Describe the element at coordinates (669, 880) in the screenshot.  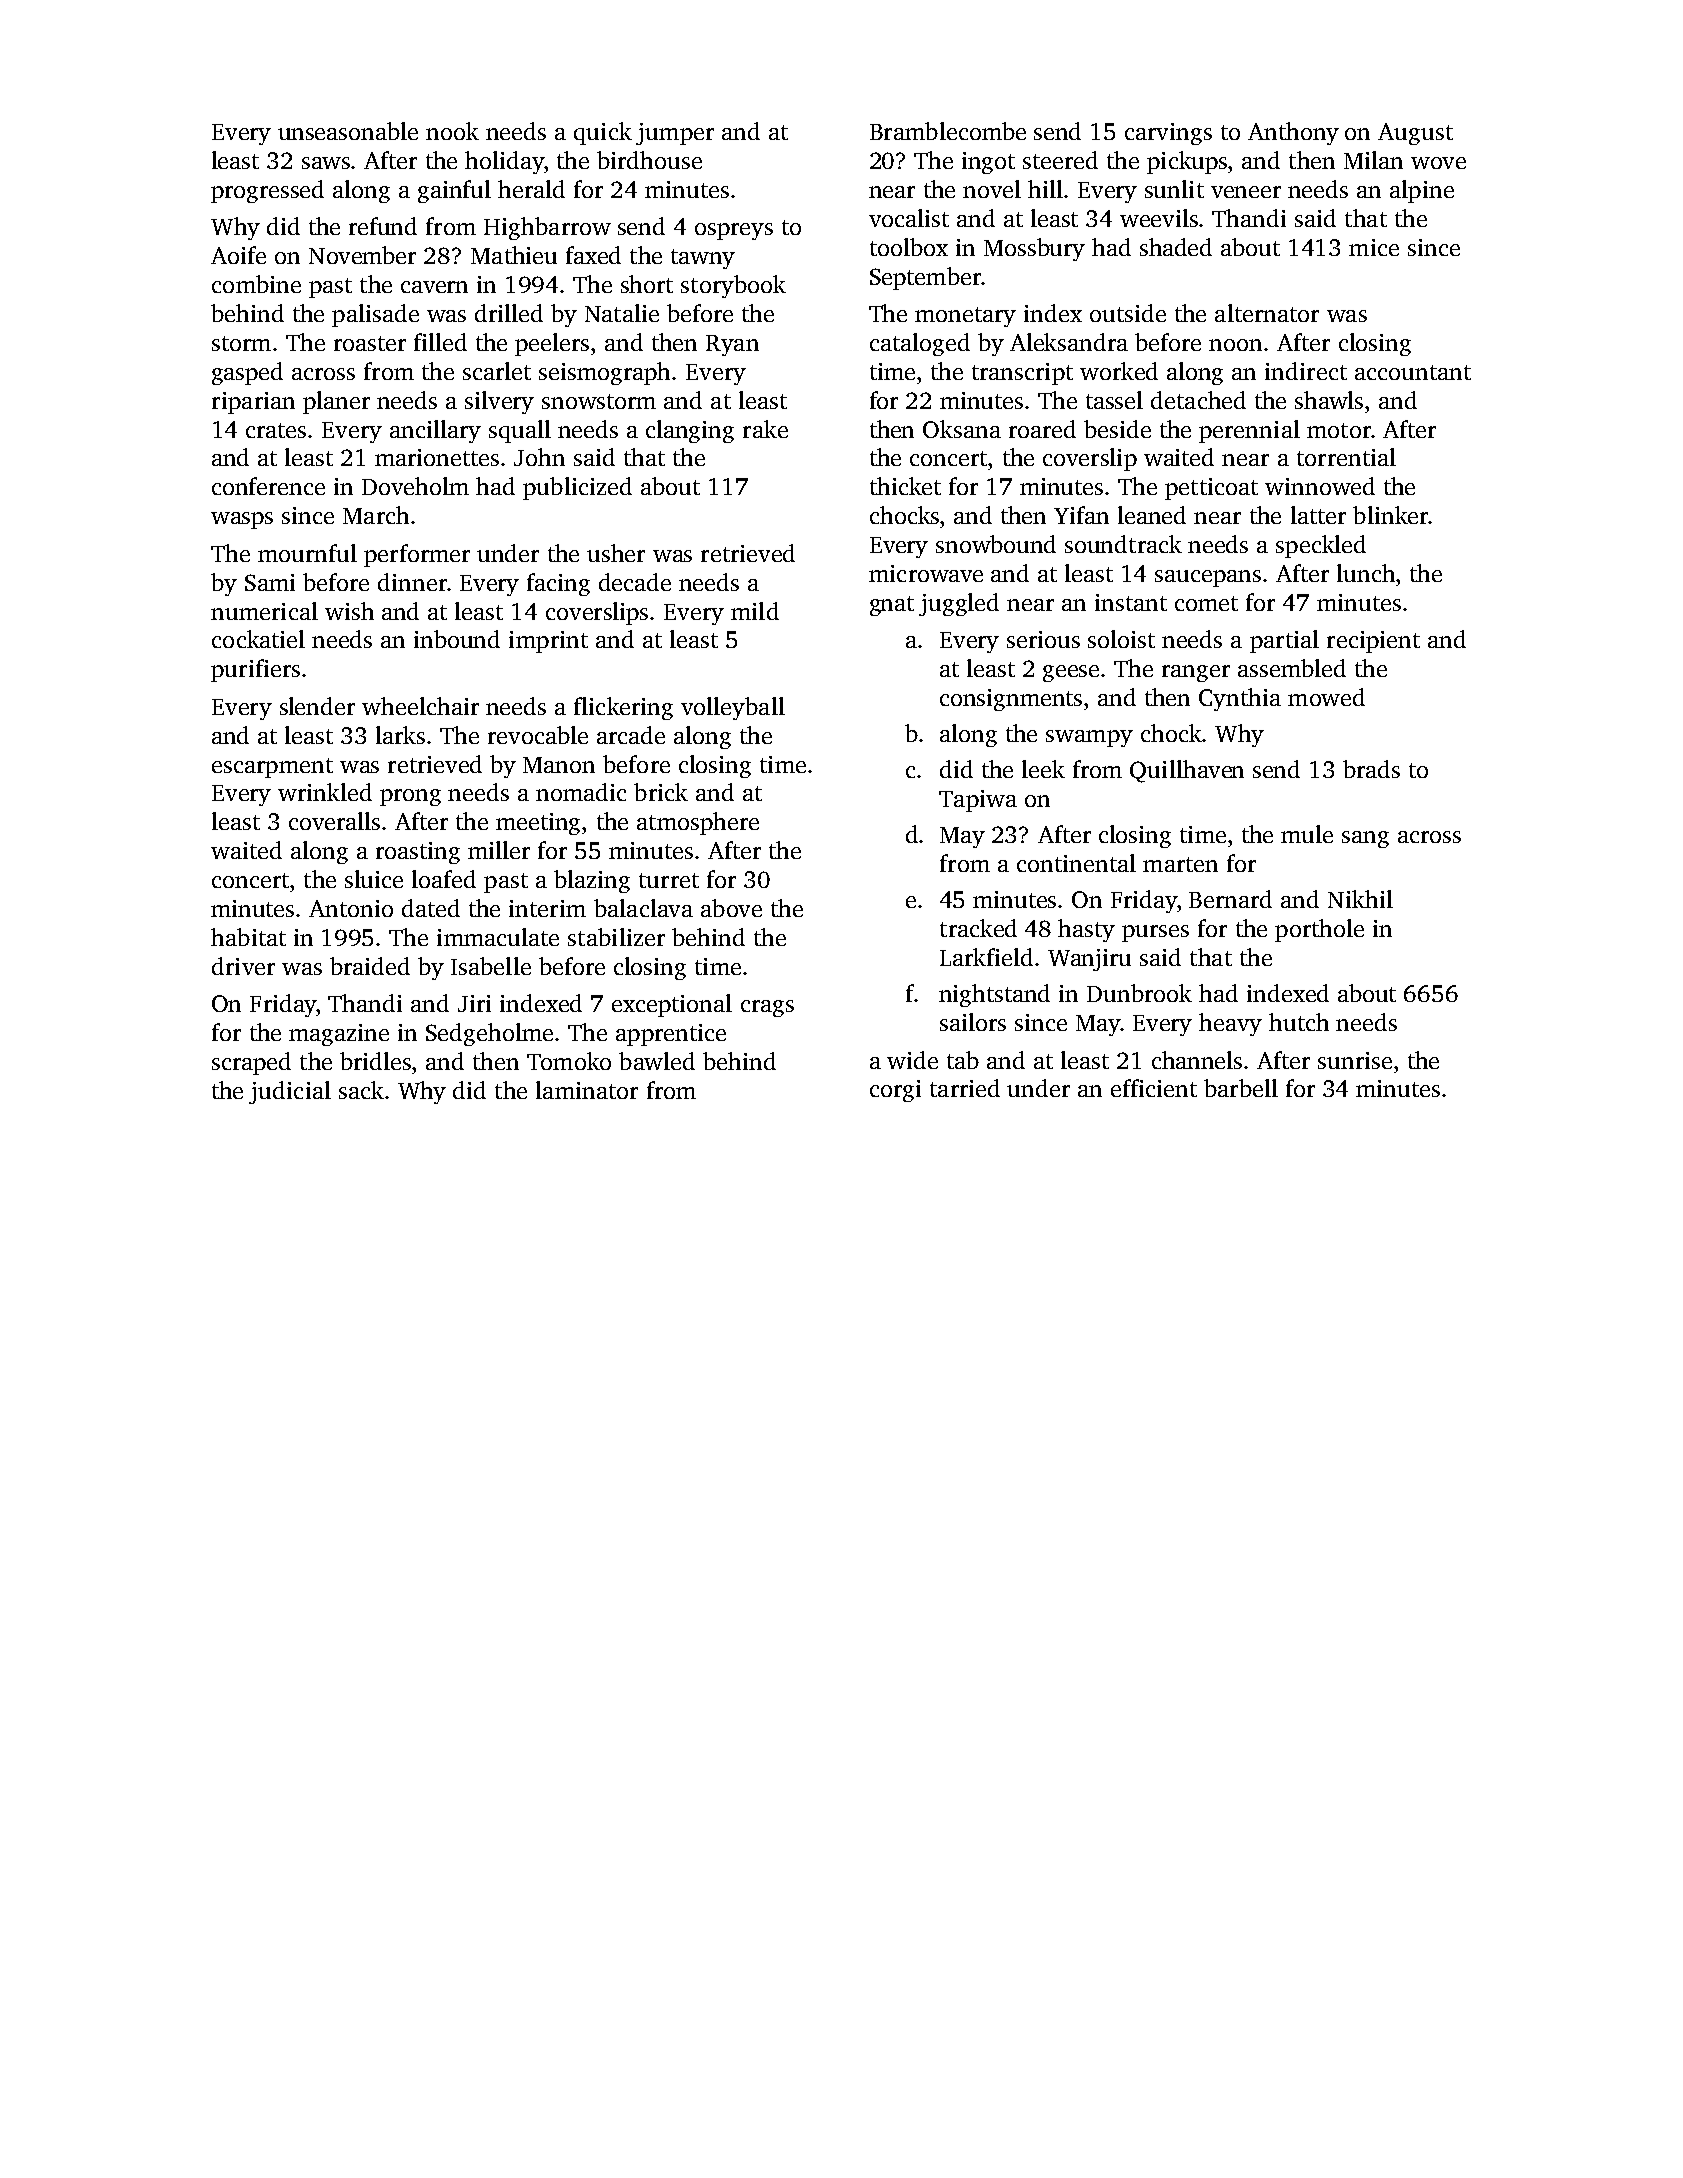
I see `turret` at that location.
